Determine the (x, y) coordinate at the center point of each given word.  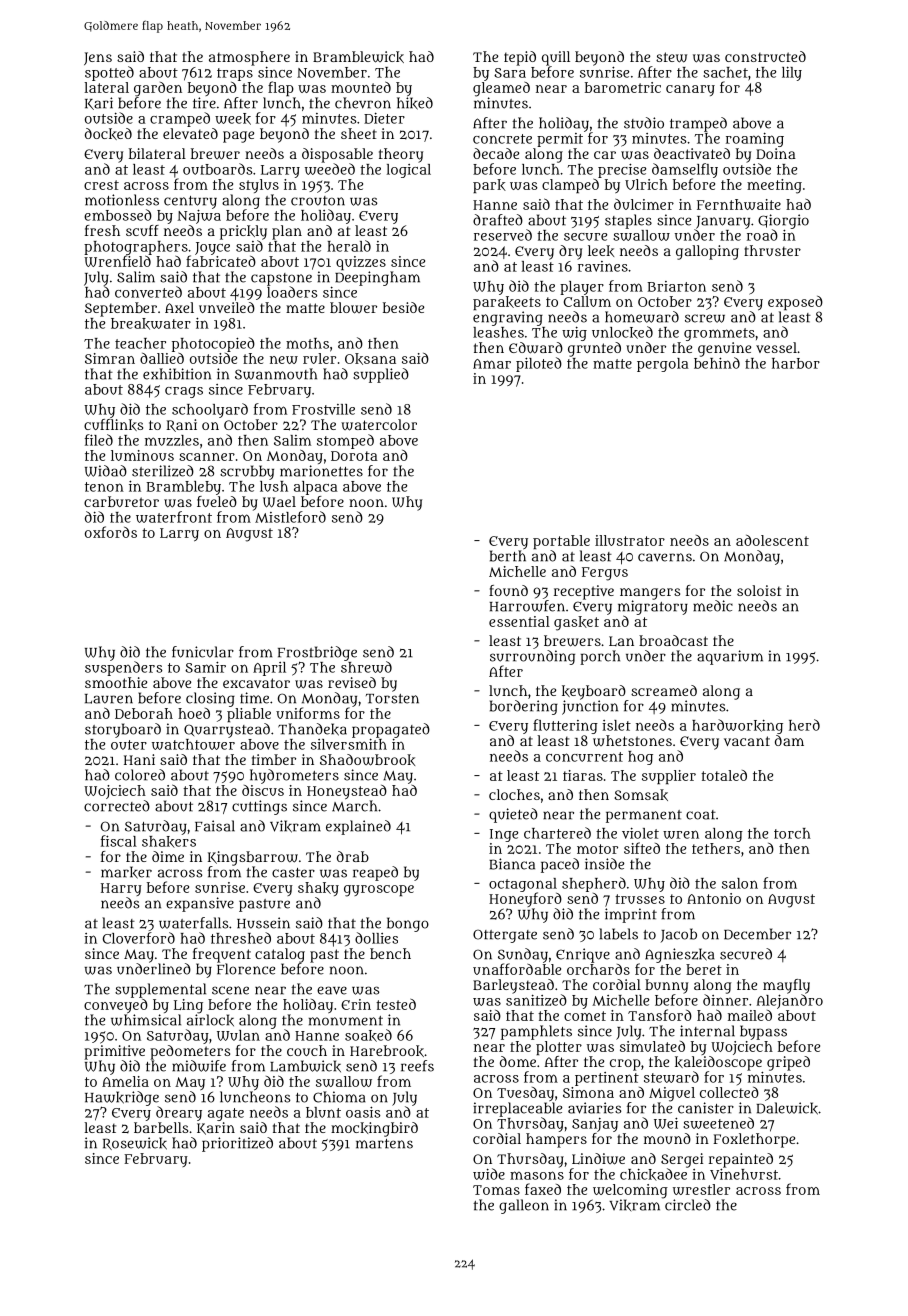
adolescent (772, 540)
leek (601, 251)
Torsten (392, 699)
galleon (524, 1206)
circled (688, 1205)
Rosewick (135, 1143)
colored (140, 775)
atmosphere (249, 58)
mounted (361, 87)
